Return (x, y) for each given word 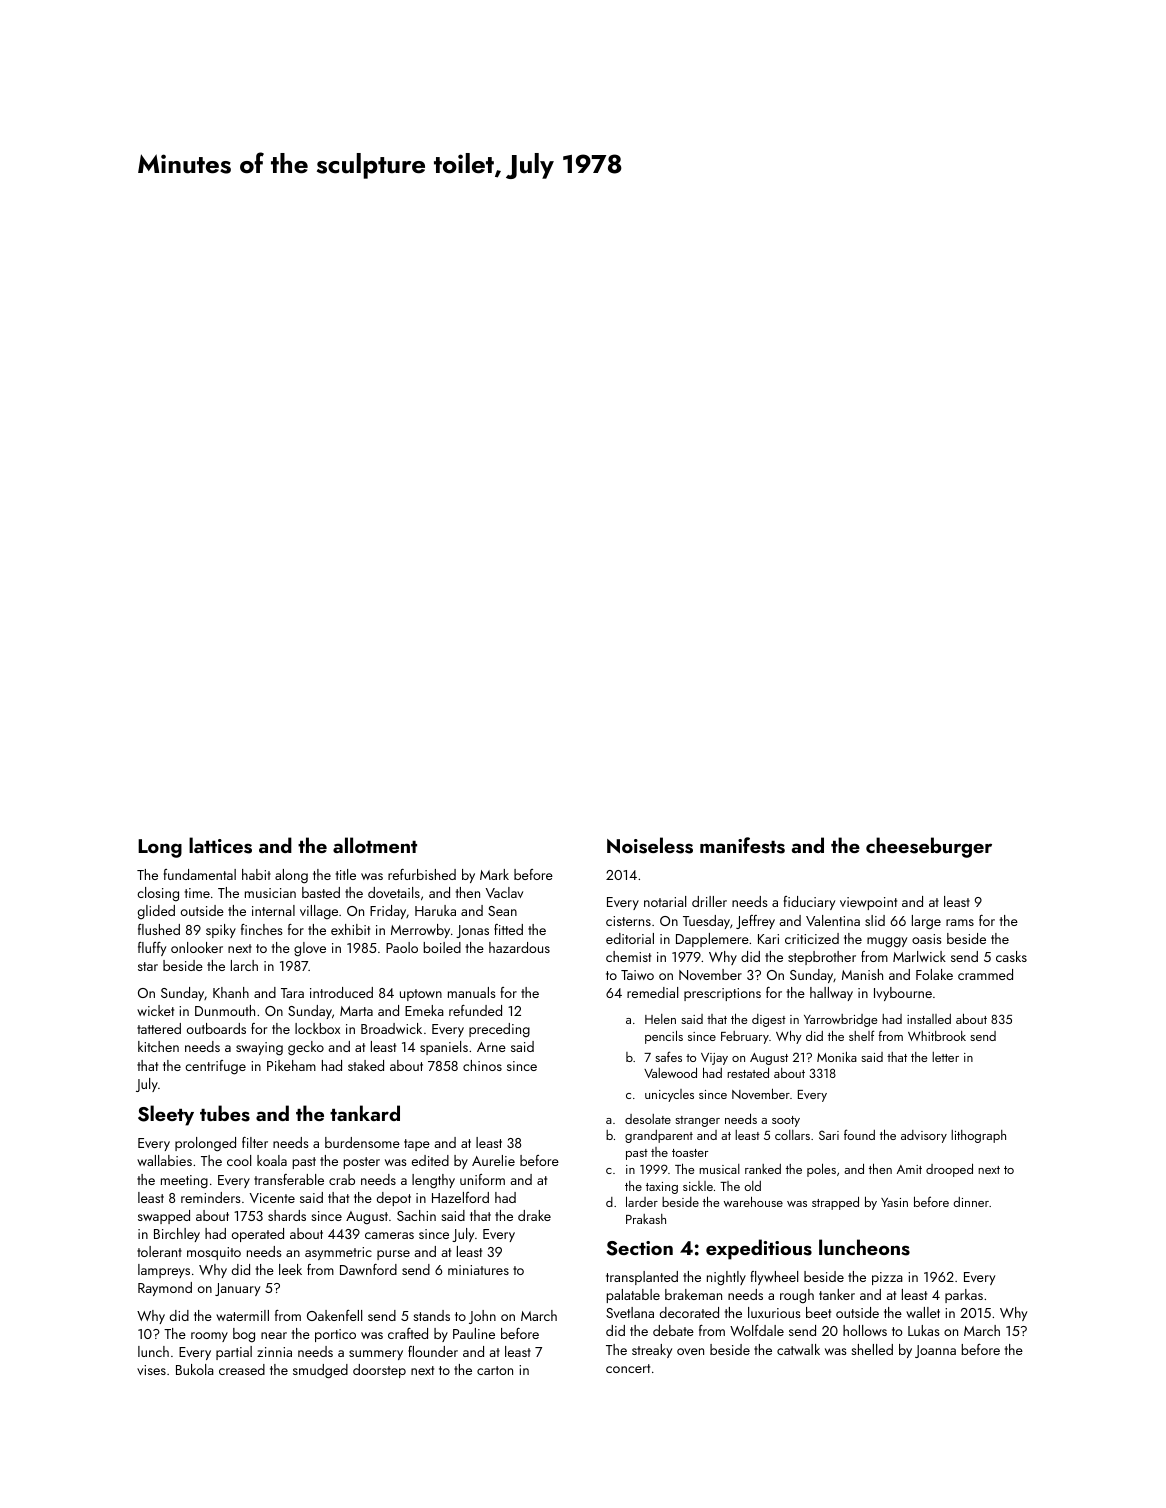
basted (321, 892)
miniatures (478, 1270)
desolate (648, 1119)
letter (945, 1057)
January (237, 1289)
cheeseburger (929, 847)
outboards (216, 1028)
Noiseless (650, 845)
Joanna (935, 1351)
